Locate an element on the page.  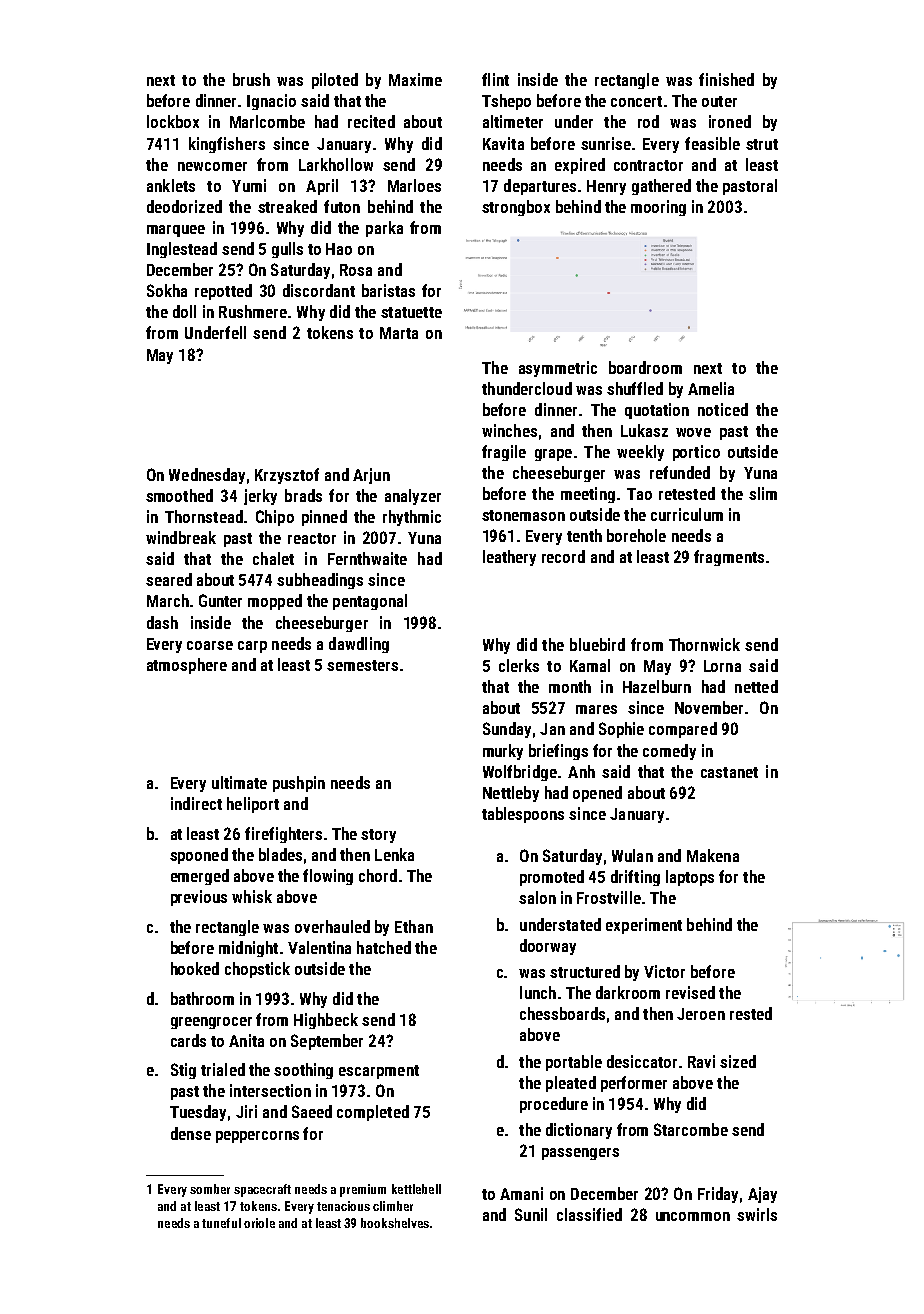
feasible is located at coordinates (712, 143).
